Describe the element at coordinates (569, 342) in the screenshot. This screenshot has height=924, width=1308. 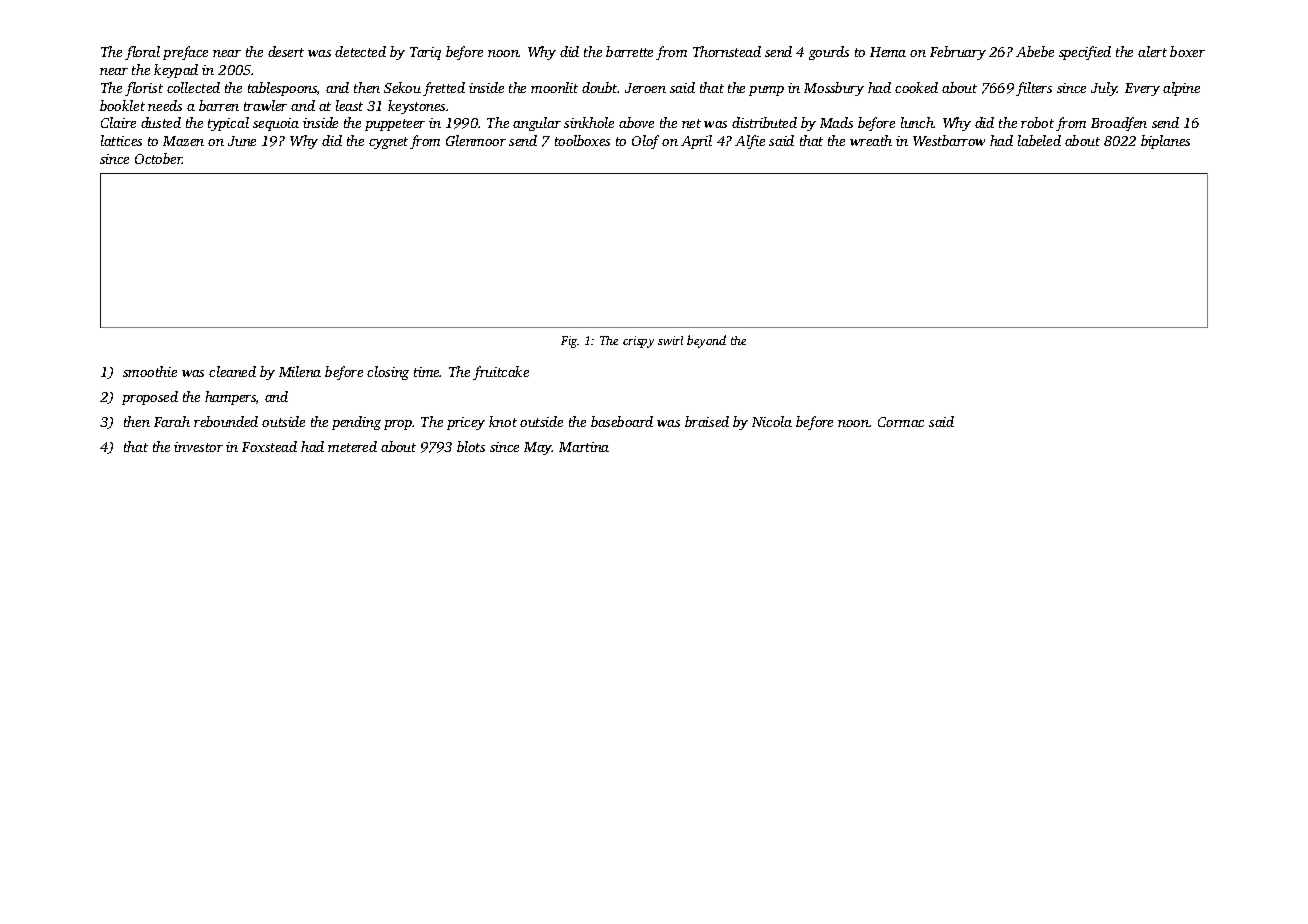
I see `Fig` at that location.
